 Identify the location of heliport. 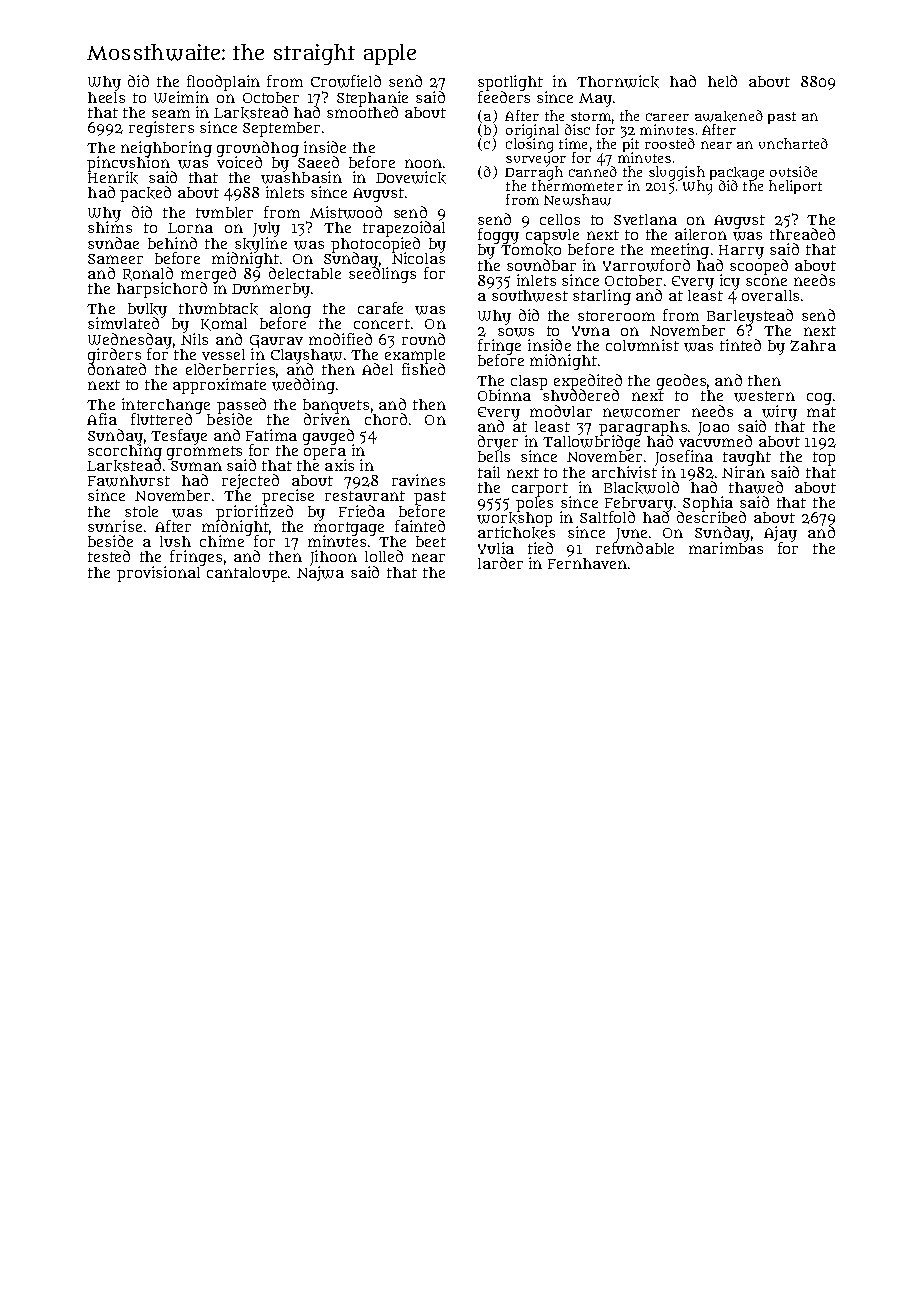
(795, 187).
